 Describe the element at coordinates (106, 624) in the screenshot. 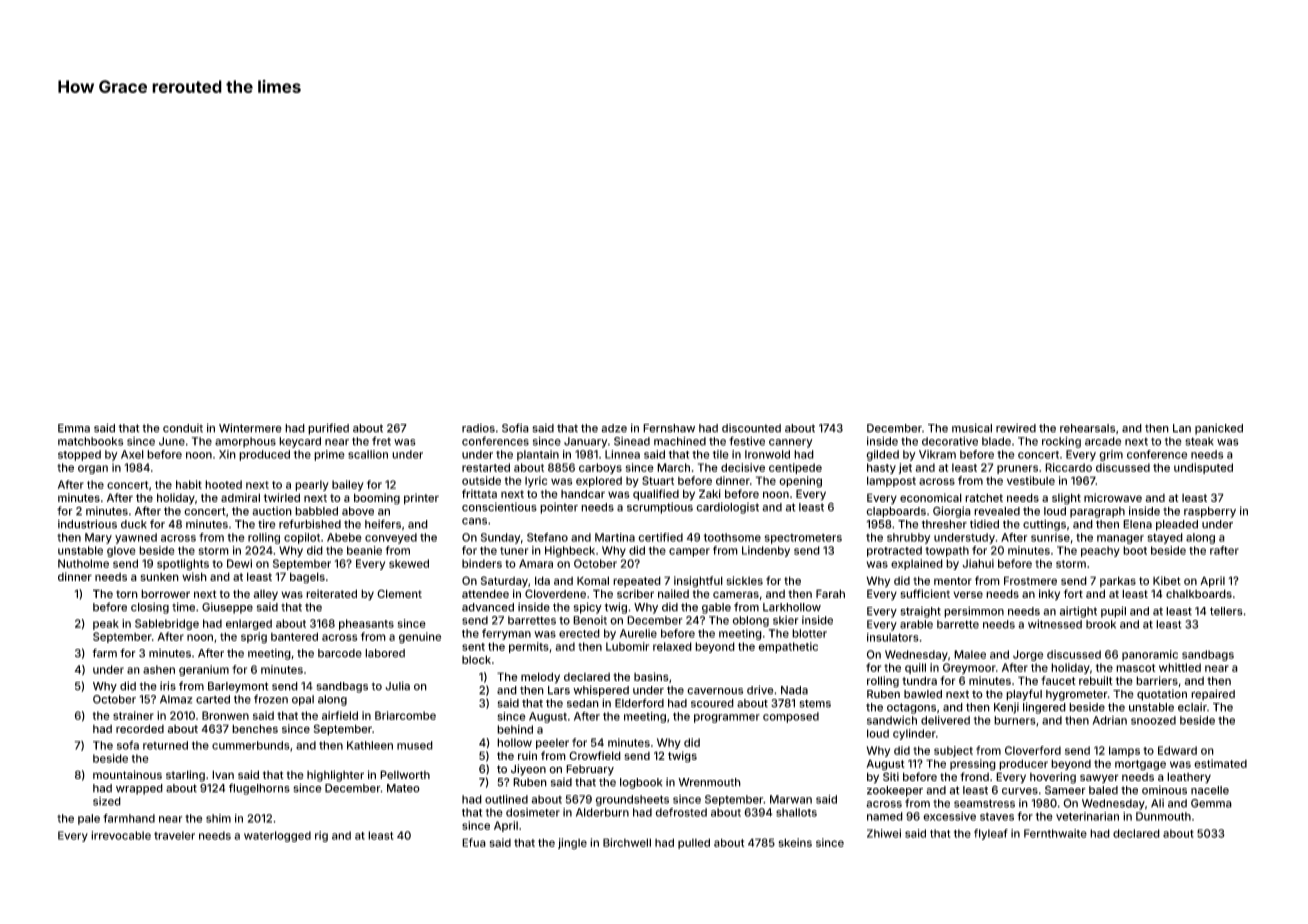

I see `peak` at that location.
